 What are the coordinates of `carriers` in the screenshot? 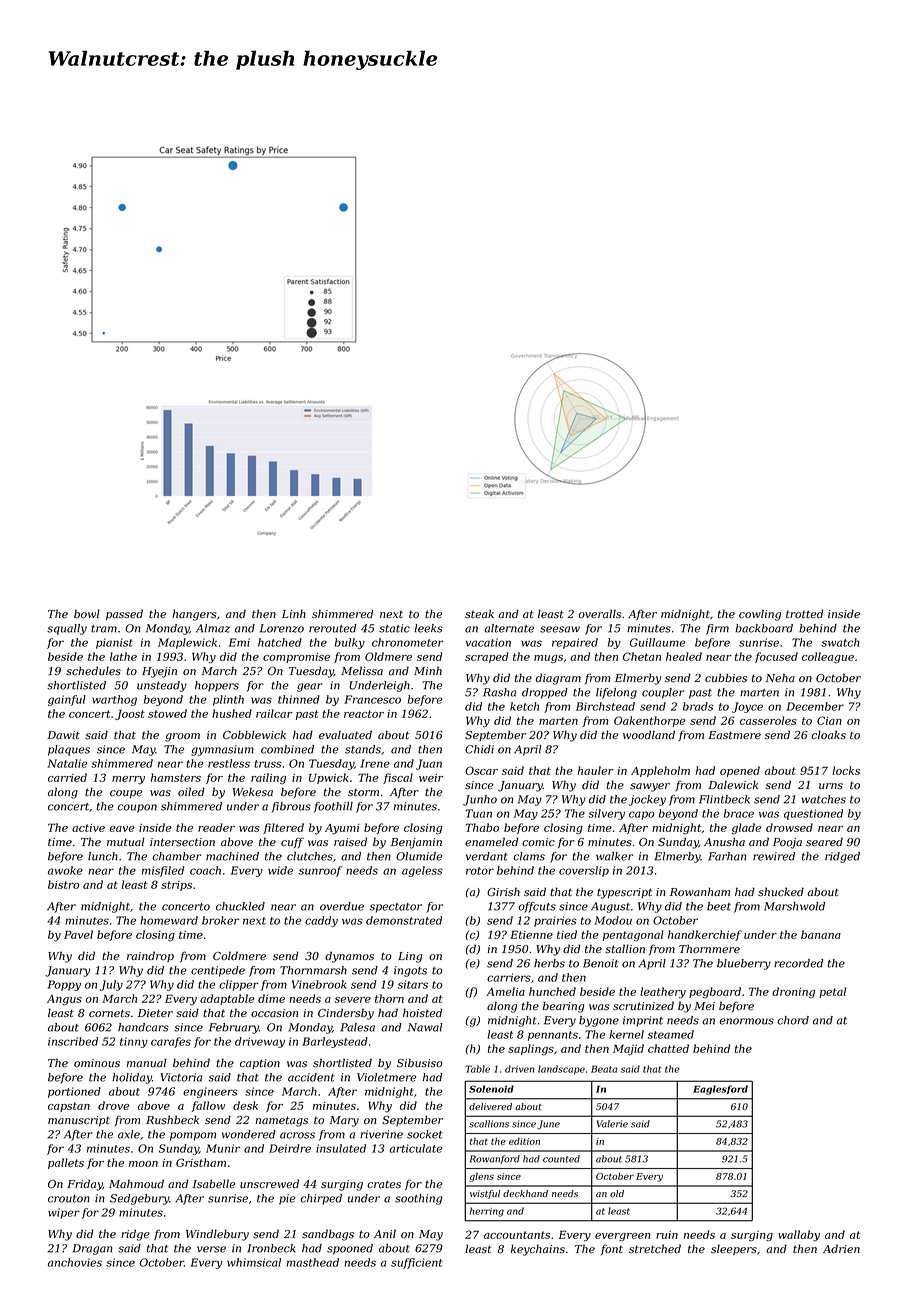 It's located at (509, 977).
